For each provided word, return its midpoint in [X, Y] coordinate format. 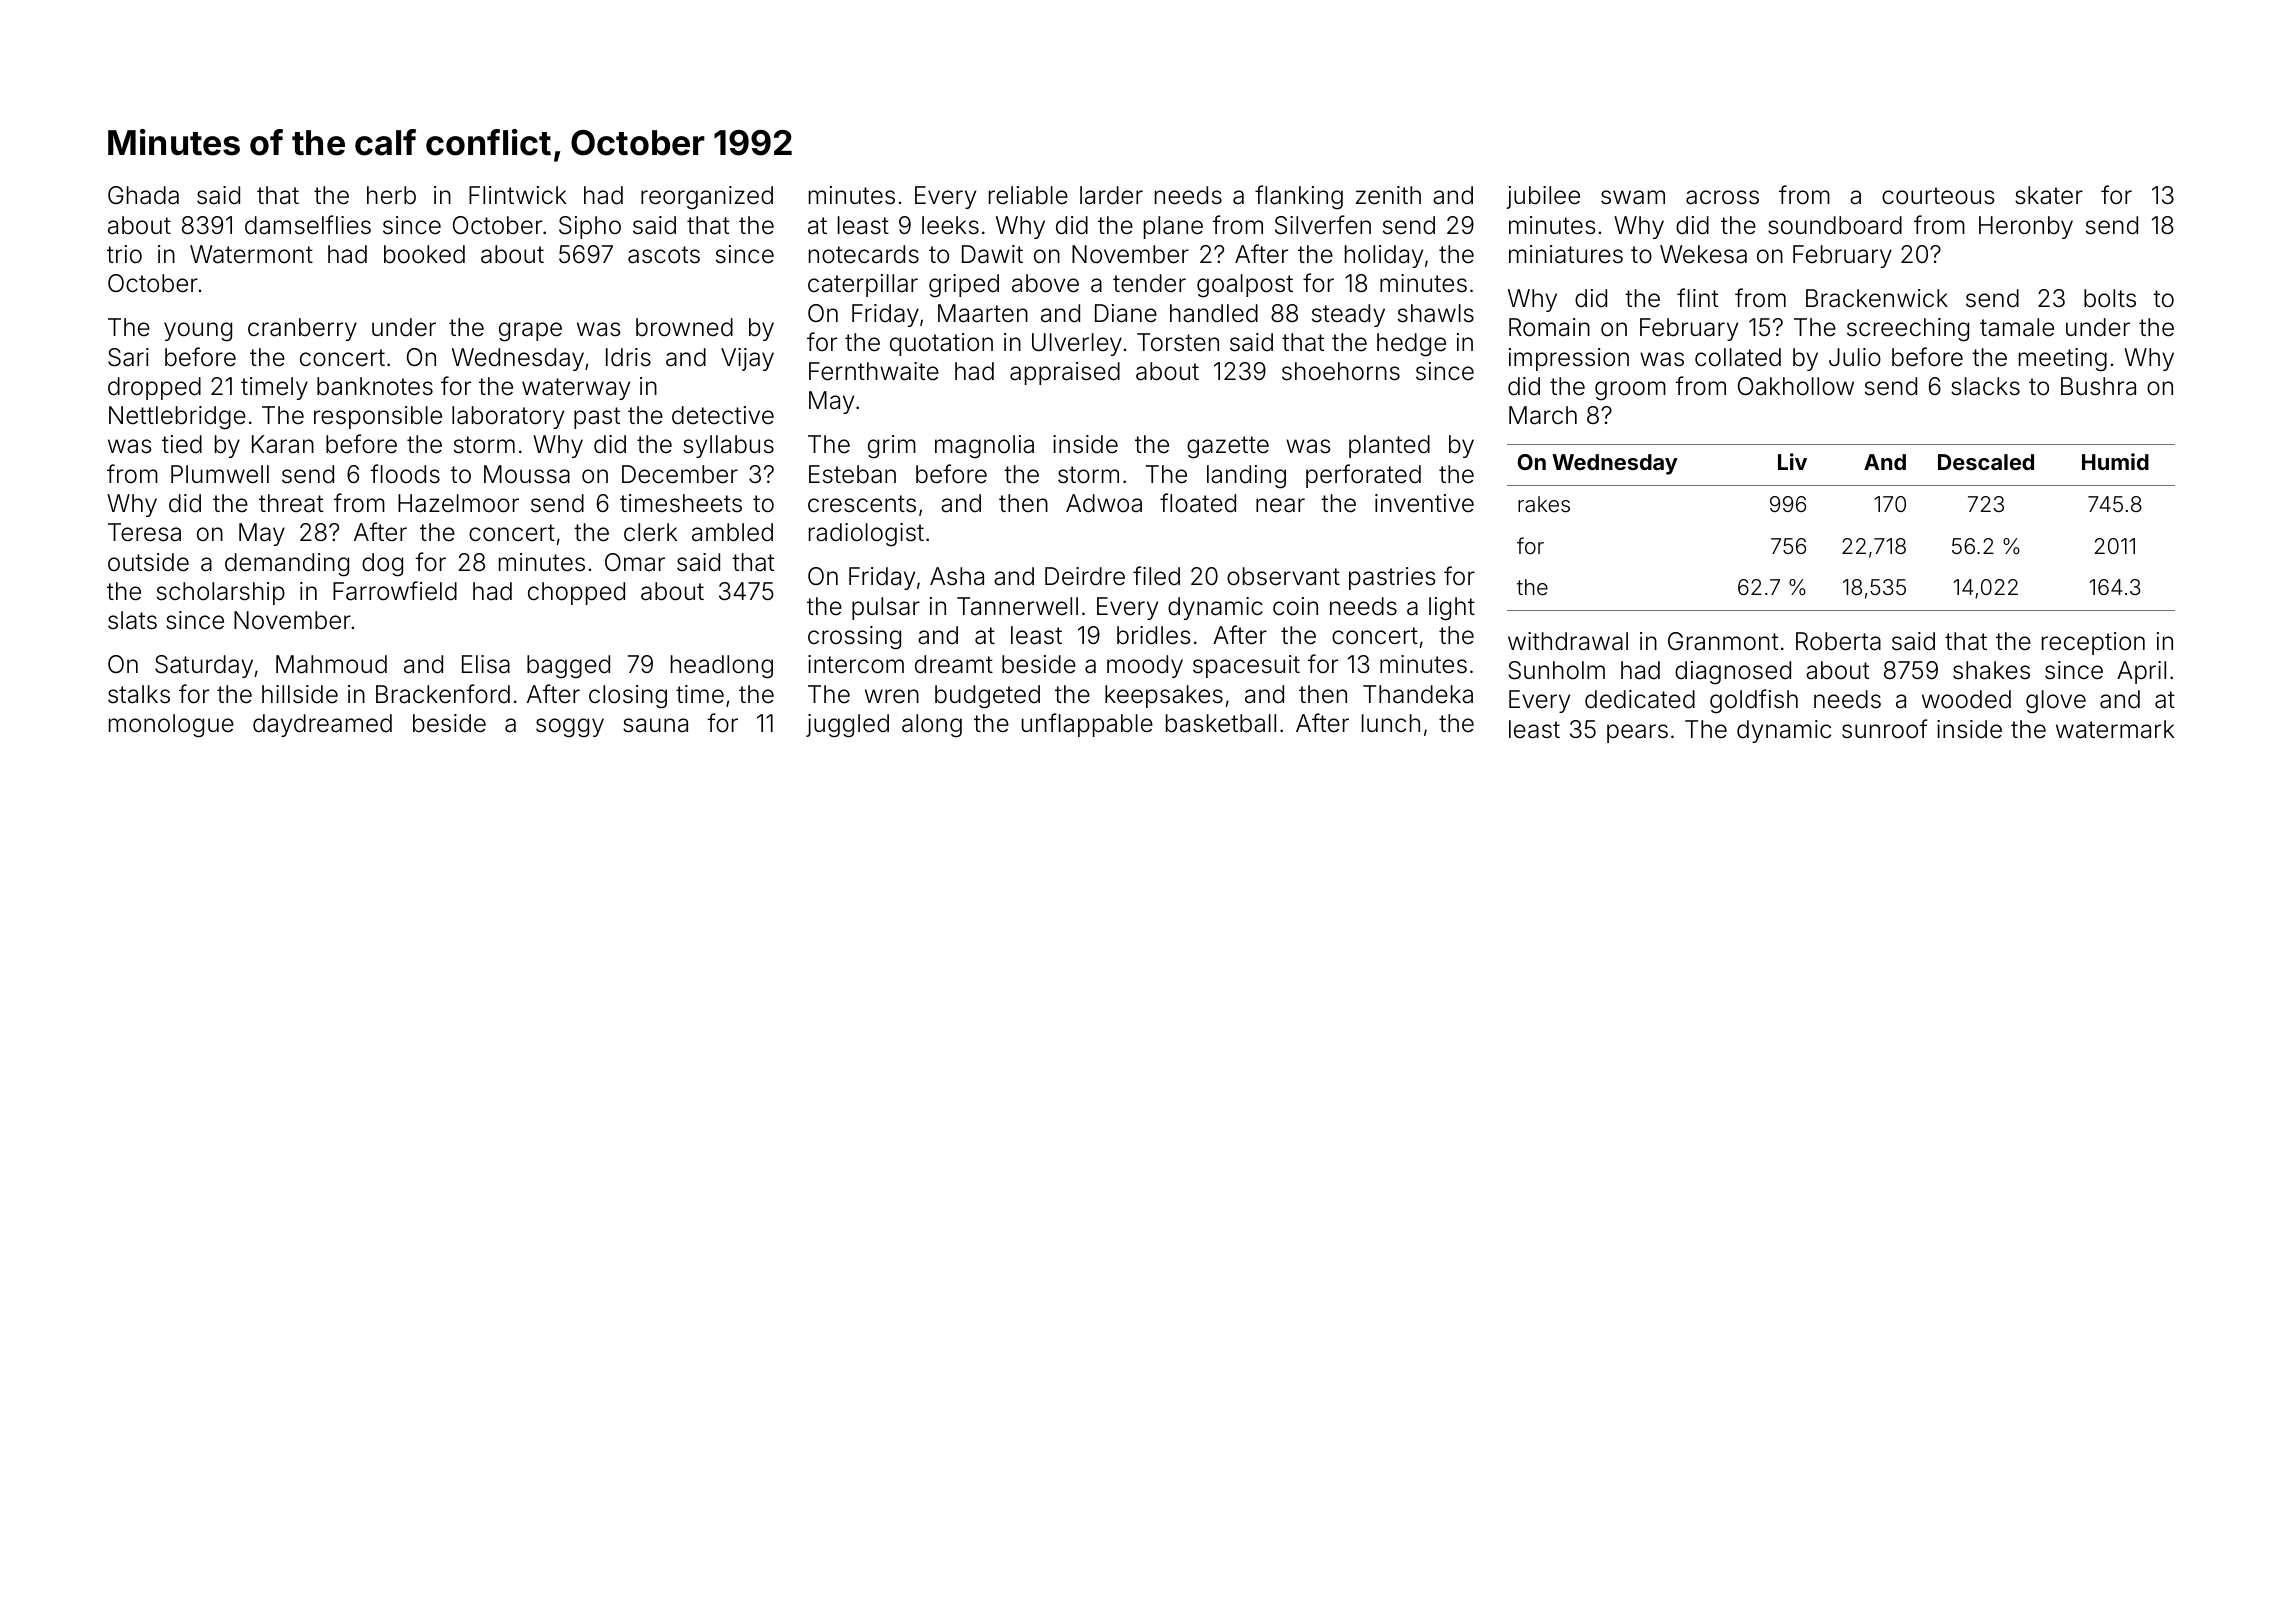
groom [1630, 391]
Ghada [143, 195]
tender [1149, 283]
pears [1637, 733]
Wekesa [1703, 254]
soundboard [1835, 225]
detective [723, 415]
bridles [1154, 635]
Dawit [992, 254]
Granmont [1723, 641]
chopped [576, 593]
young [198, 332]
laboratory [508, 417]
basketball [1221, 723]
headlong [722, 667]
